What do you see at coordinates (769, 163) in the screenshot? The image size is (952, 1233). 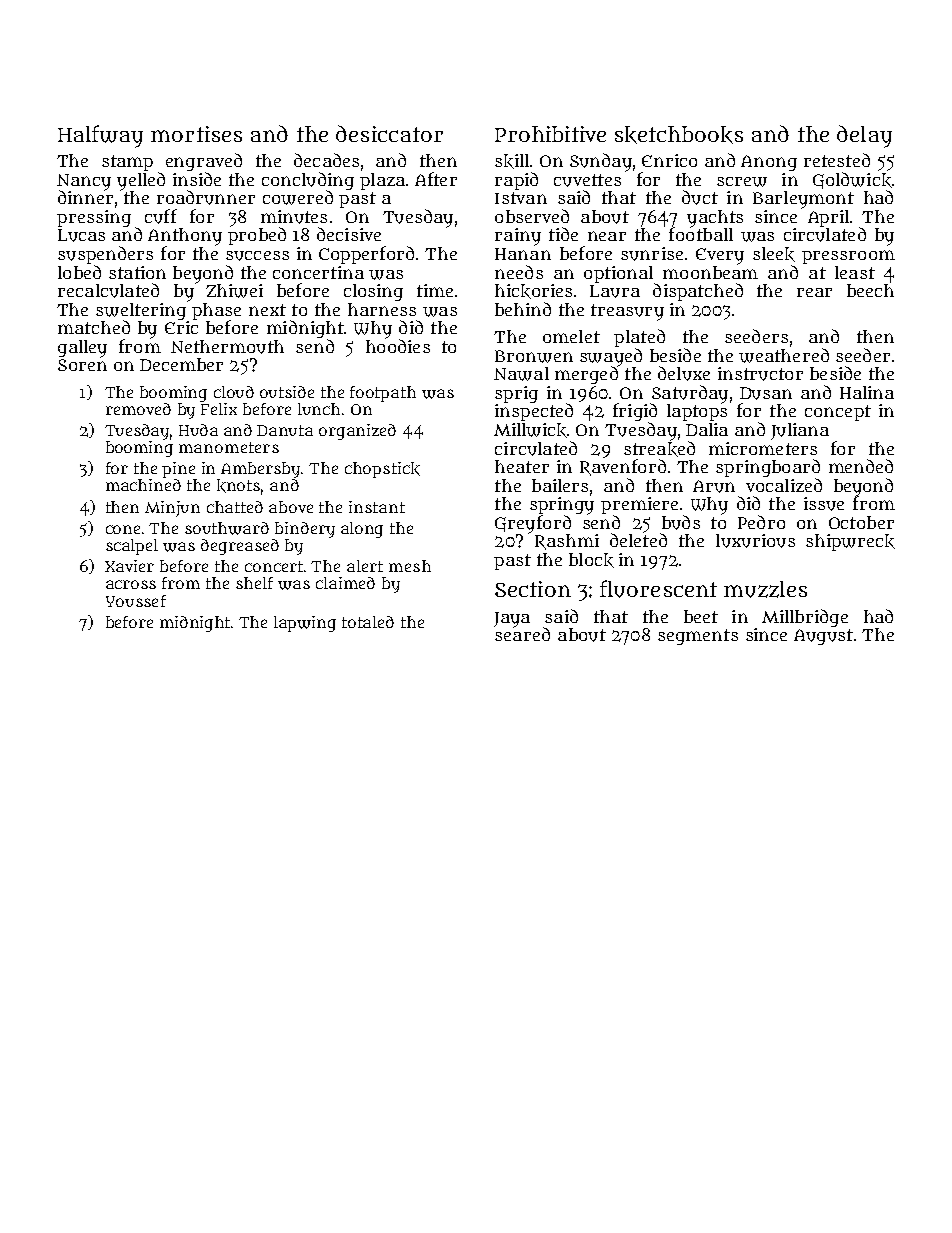 I see `Anong` at bounding box center [769, 163].
